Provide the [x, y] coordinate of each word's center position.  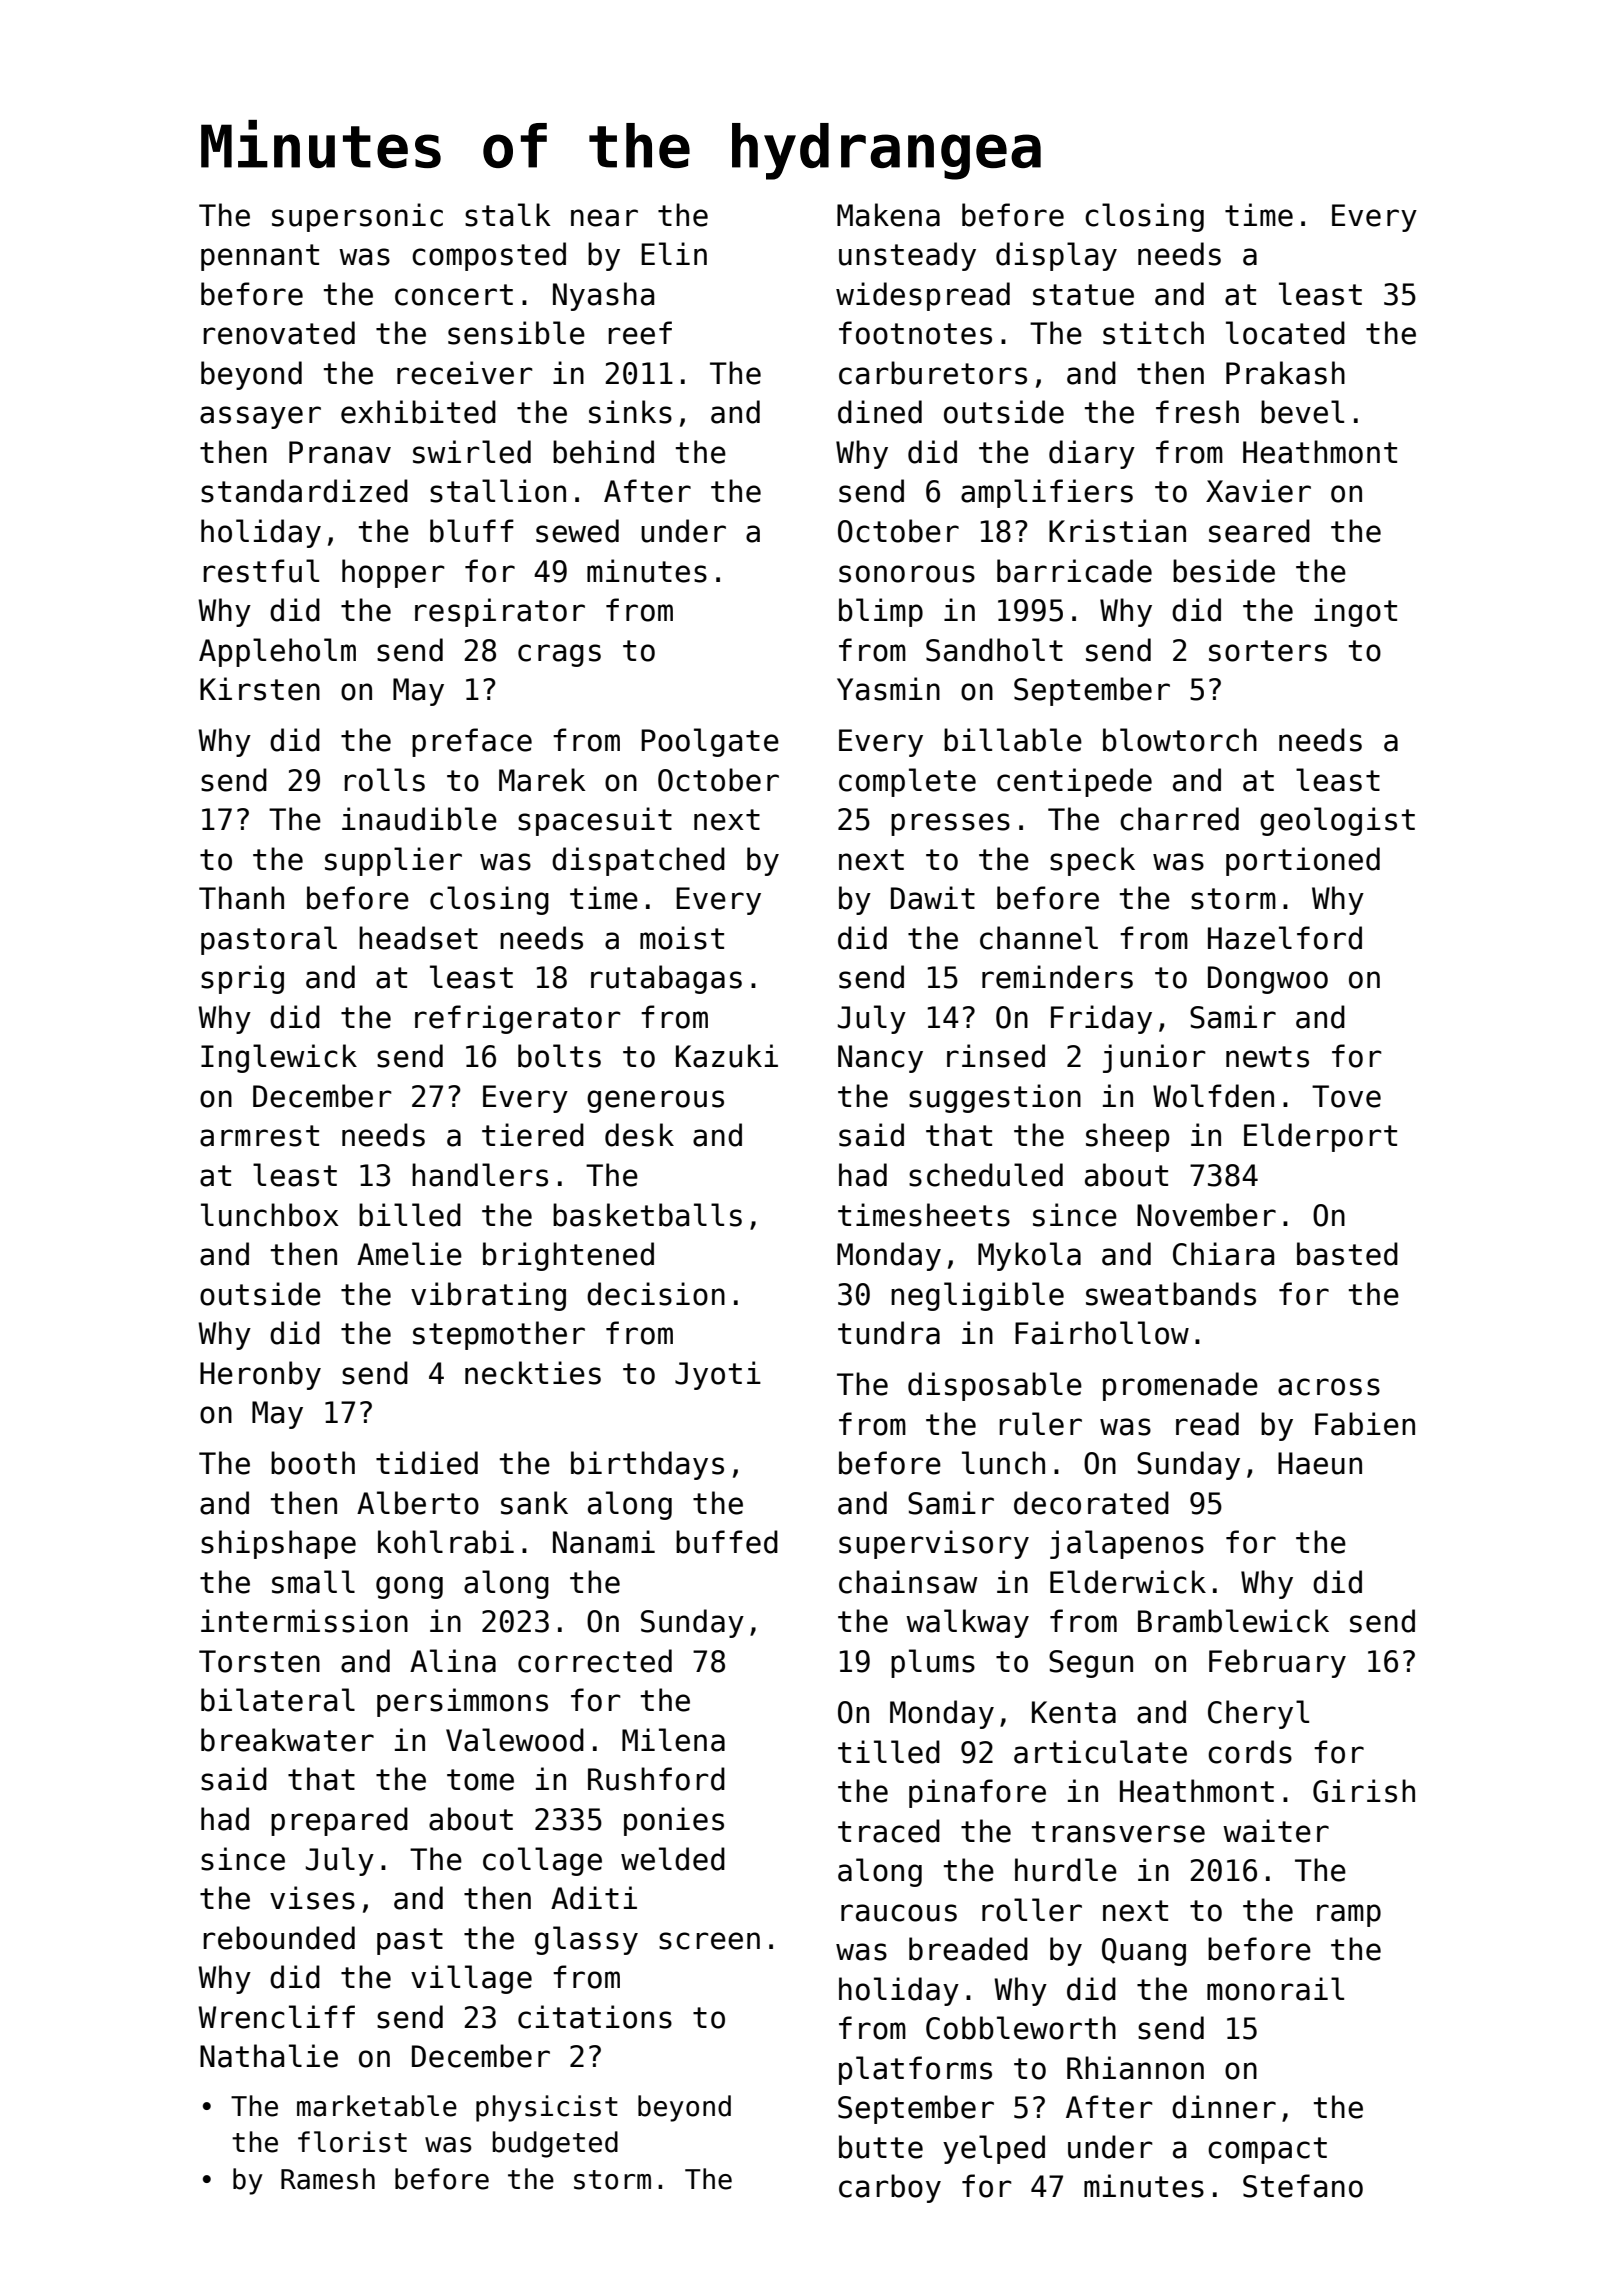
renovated [279, 333]
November [1206, 1215]
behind [603, 452]
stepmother [499, 1335]
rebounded [279, 1938]
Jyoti [718, 1375]
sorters [1268, 651]
